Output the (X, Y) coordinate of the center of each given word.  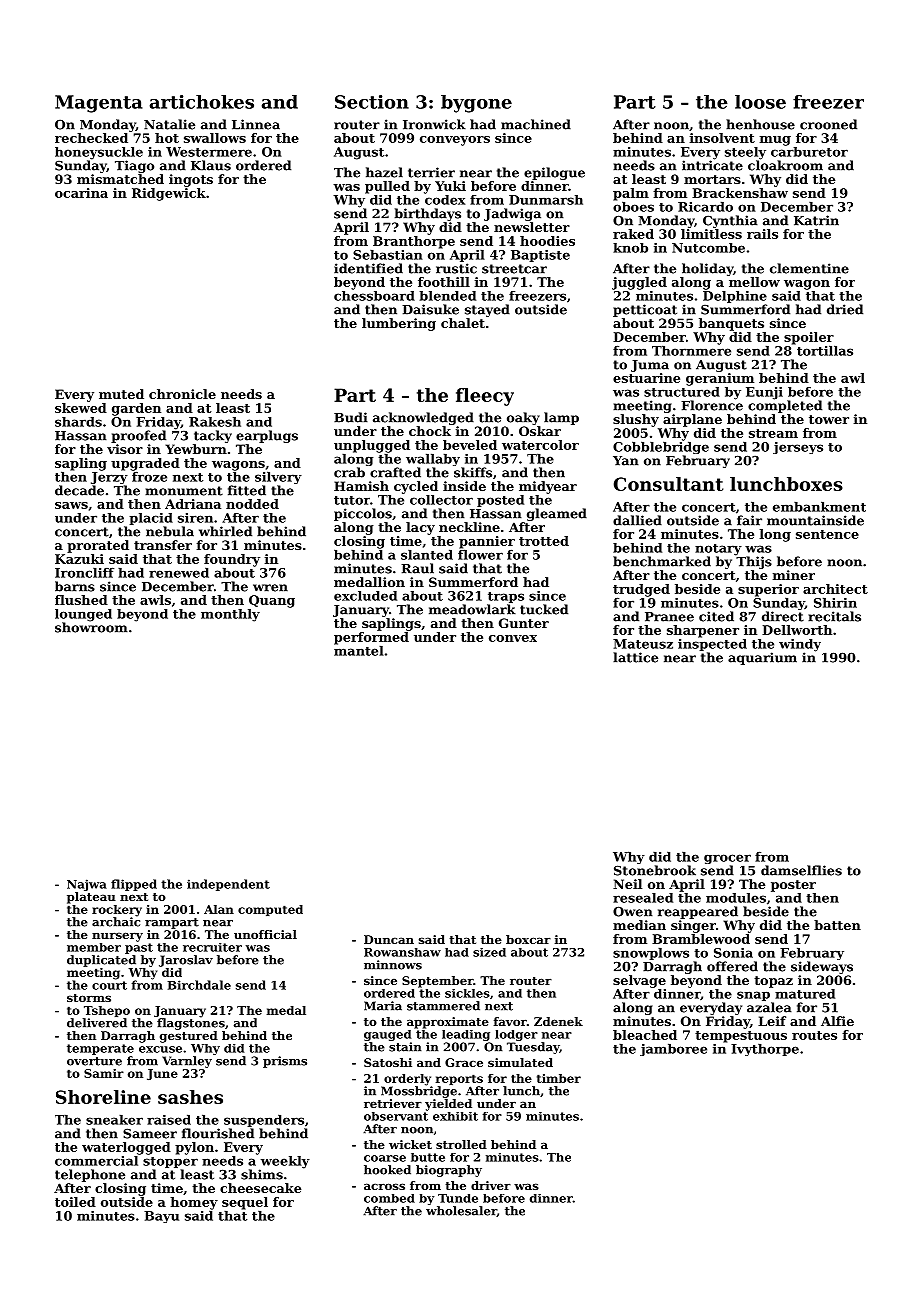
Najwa (87, 885)
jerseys (798, 448)
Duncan (389, 939)
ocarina (81, 193)
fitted (247, 490)
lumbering (399, 324)
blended (448, 296)
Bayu (161, 1217)
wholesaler (461, 1211)
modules (736, 898)
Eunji (764, 393)
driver (491, 1185)
